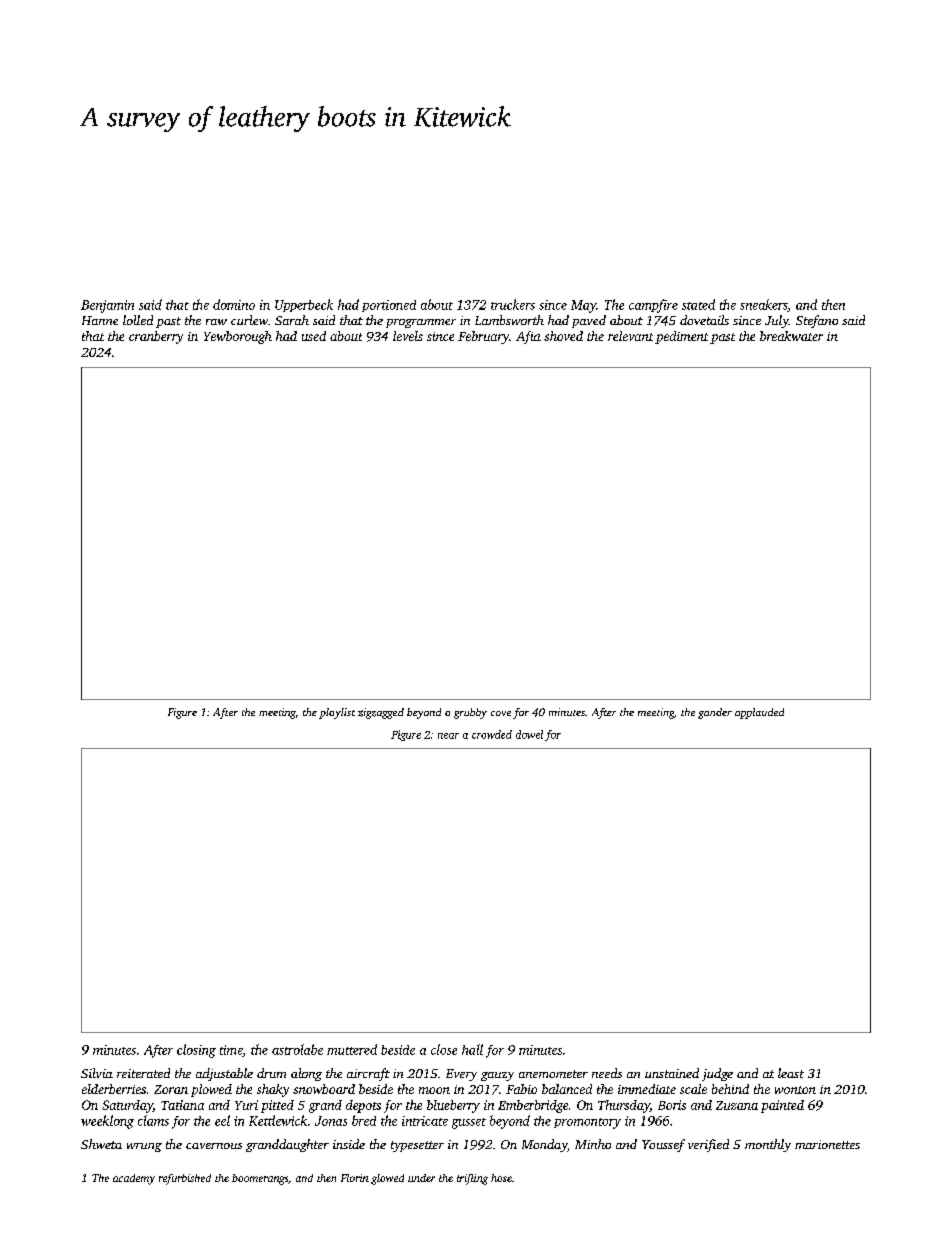 Image resolution: width=952 pixels, height=1233 pixels. Describe the element at coordinates (764, 305) in the page. I see `sneakers` at that location.
